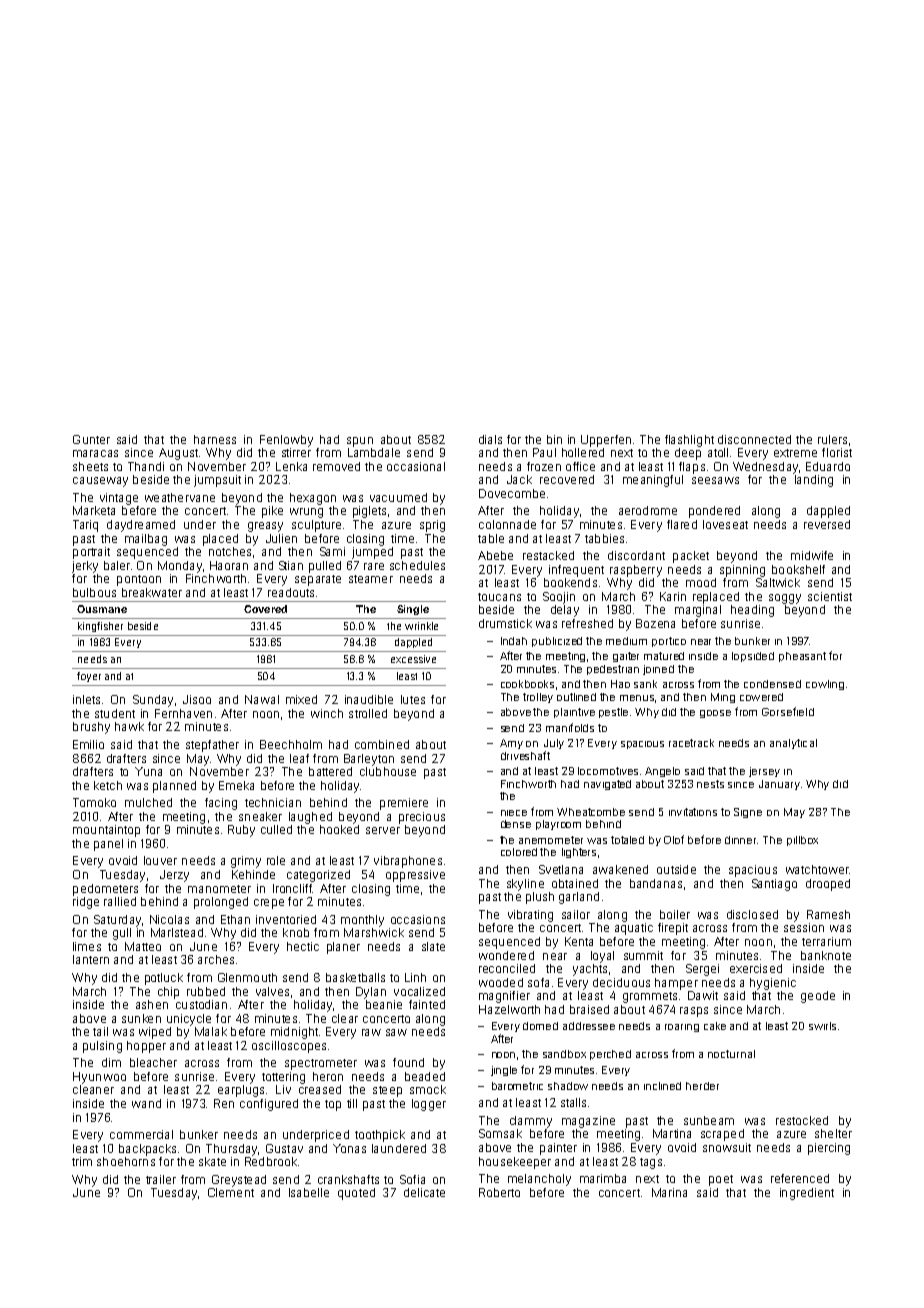 This screenshot has width=924, height=1308. I want to click on Marshwick, so click(374, 932).
